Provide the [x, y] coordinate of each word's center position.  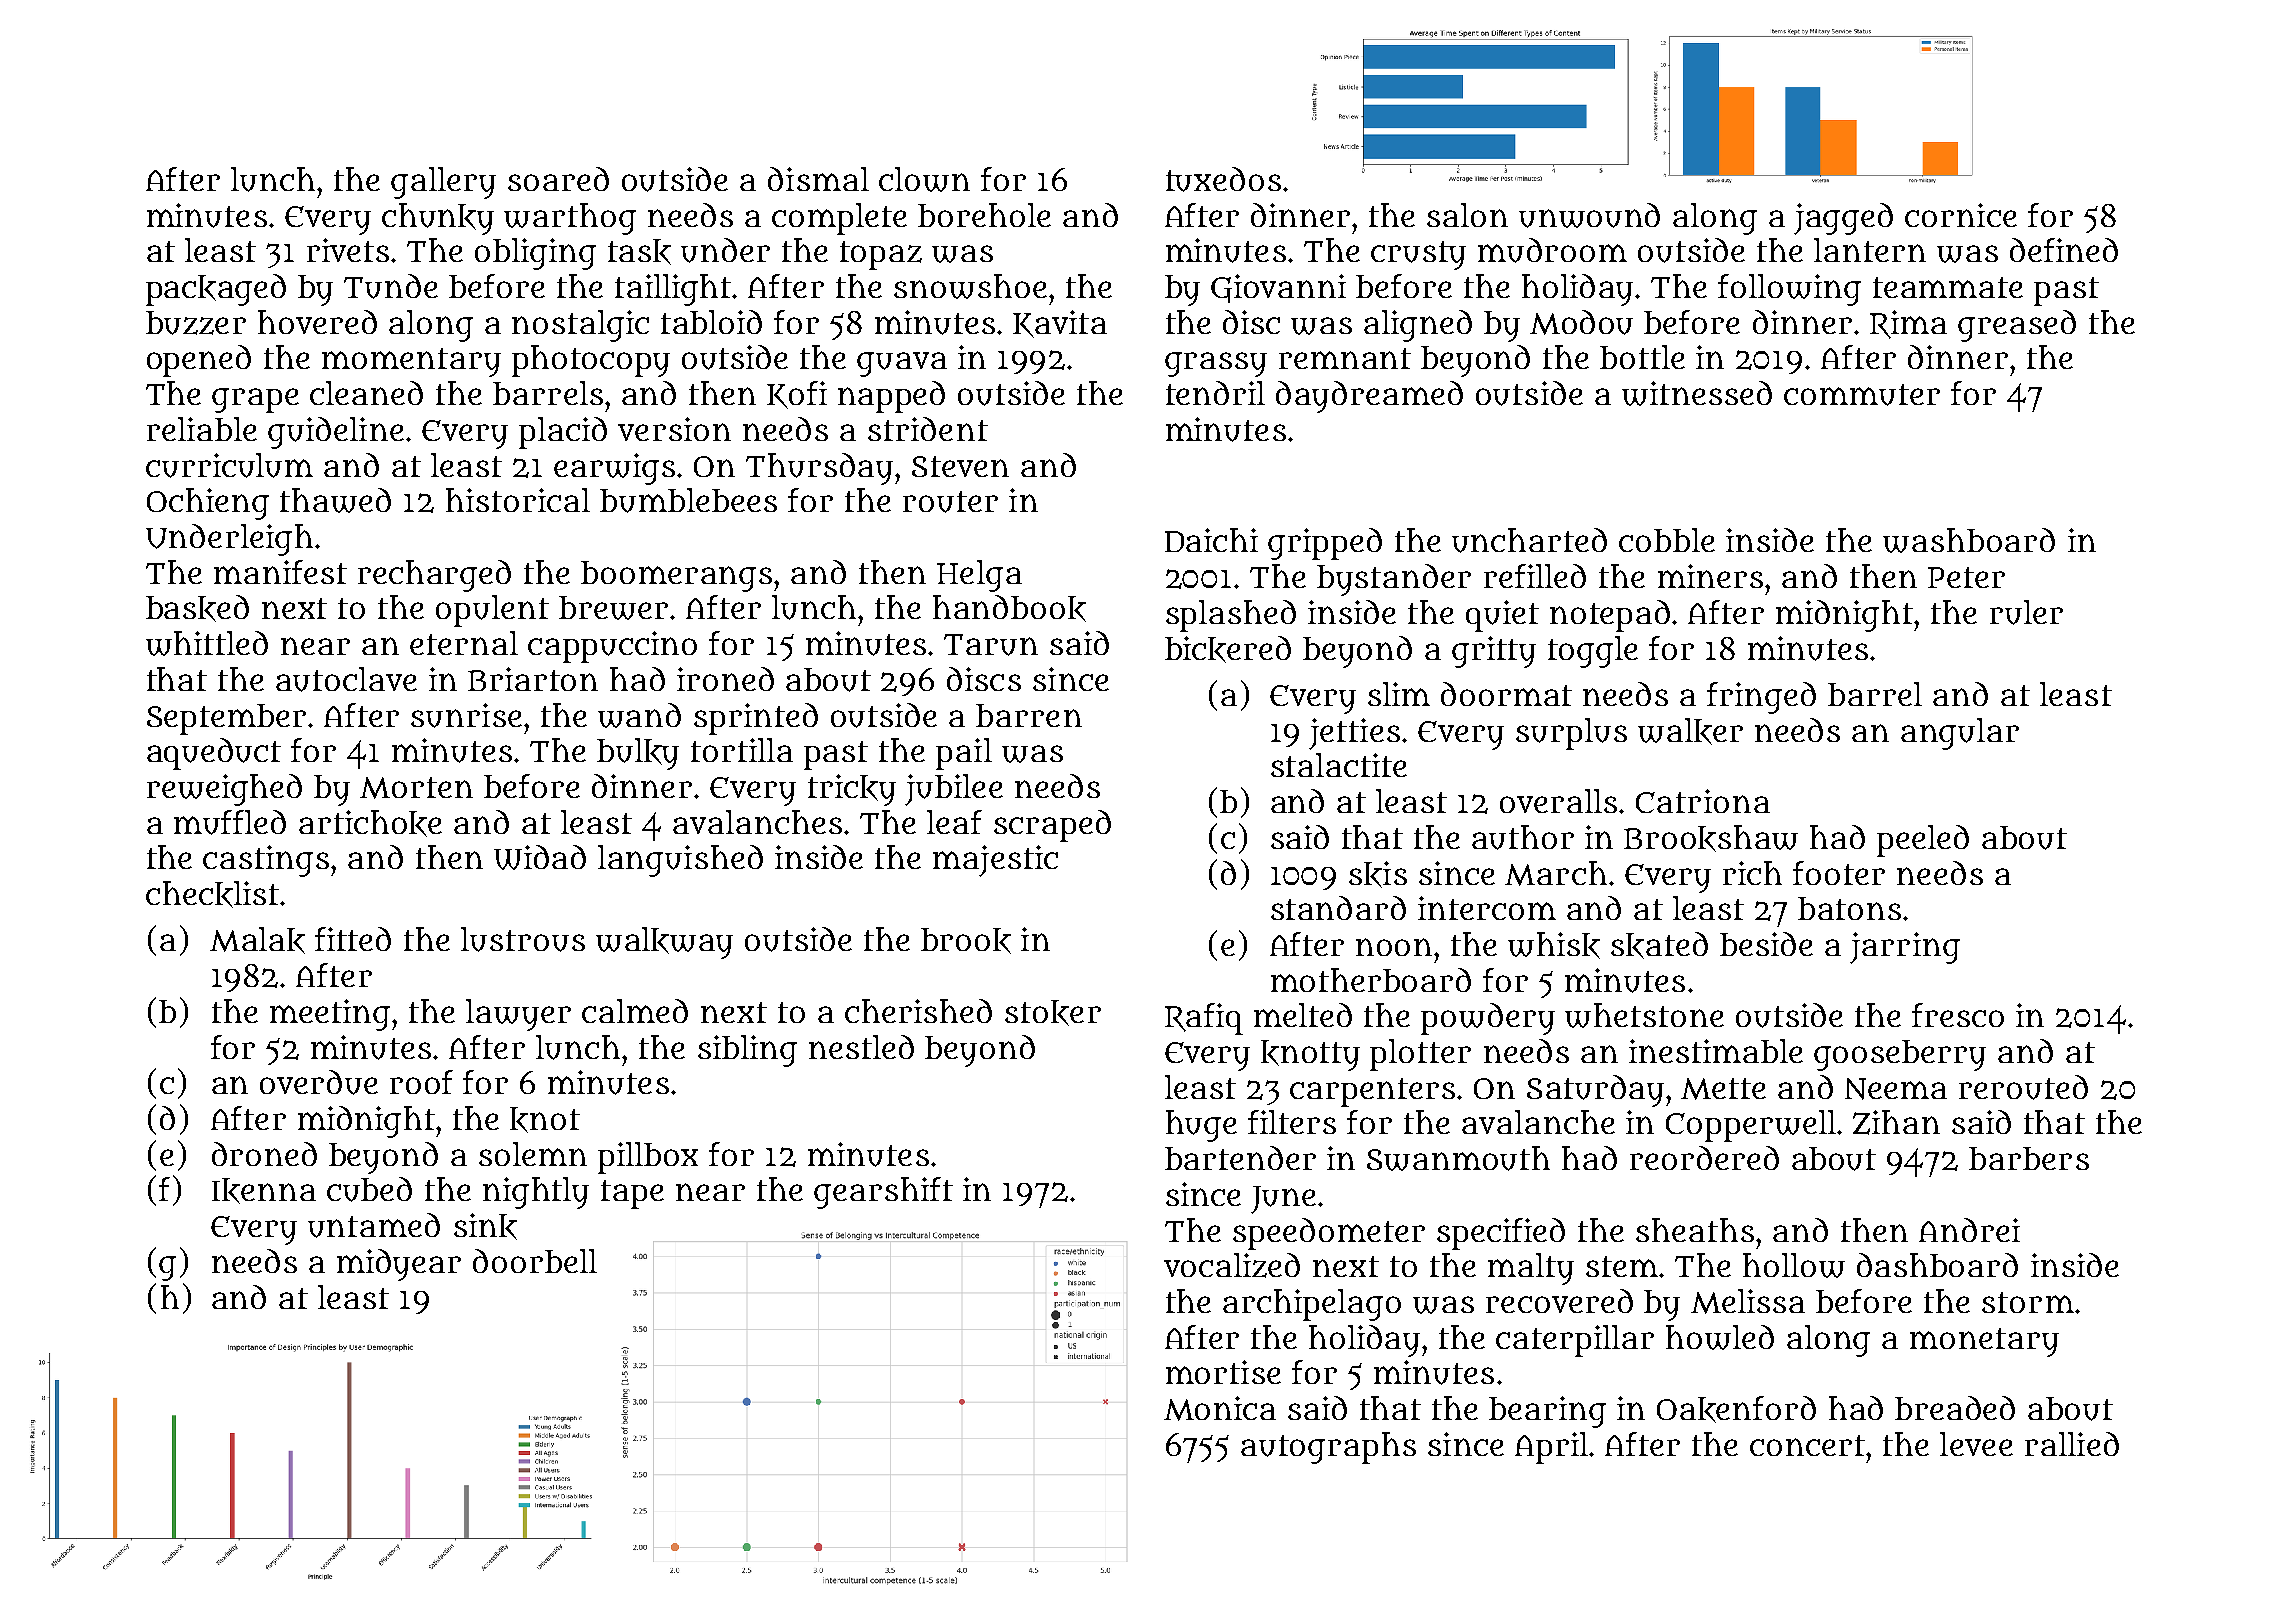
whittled [207, 643]
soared [558, 179]
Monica [1220, 1408]
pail [964, 754]
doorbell [535, 1261]
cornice [1961, 215]
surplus [1571, 734]
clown [924, 179]
